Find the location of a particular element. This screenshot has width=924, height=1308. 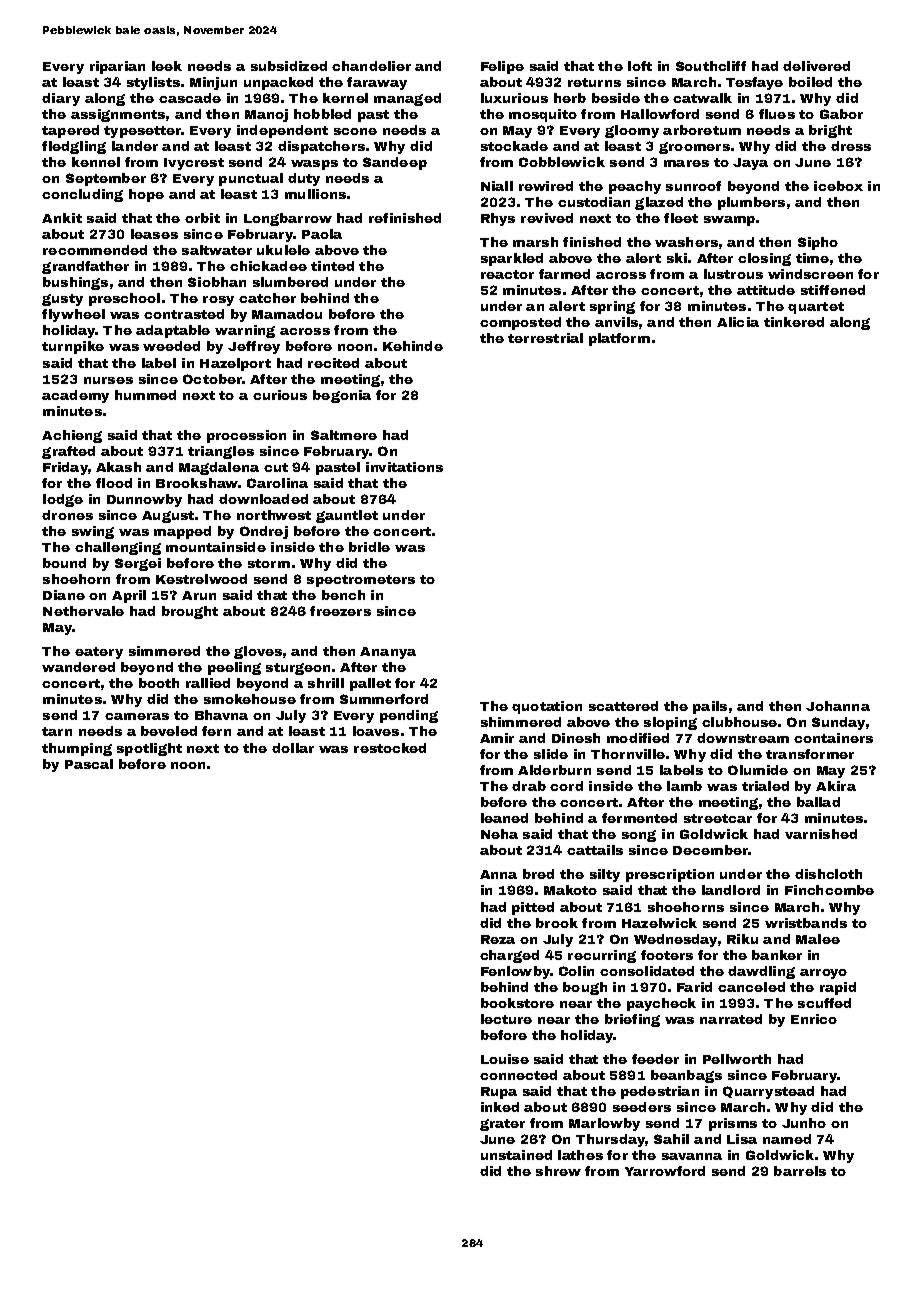

Sandeep is located at coordinates (395, 163).
